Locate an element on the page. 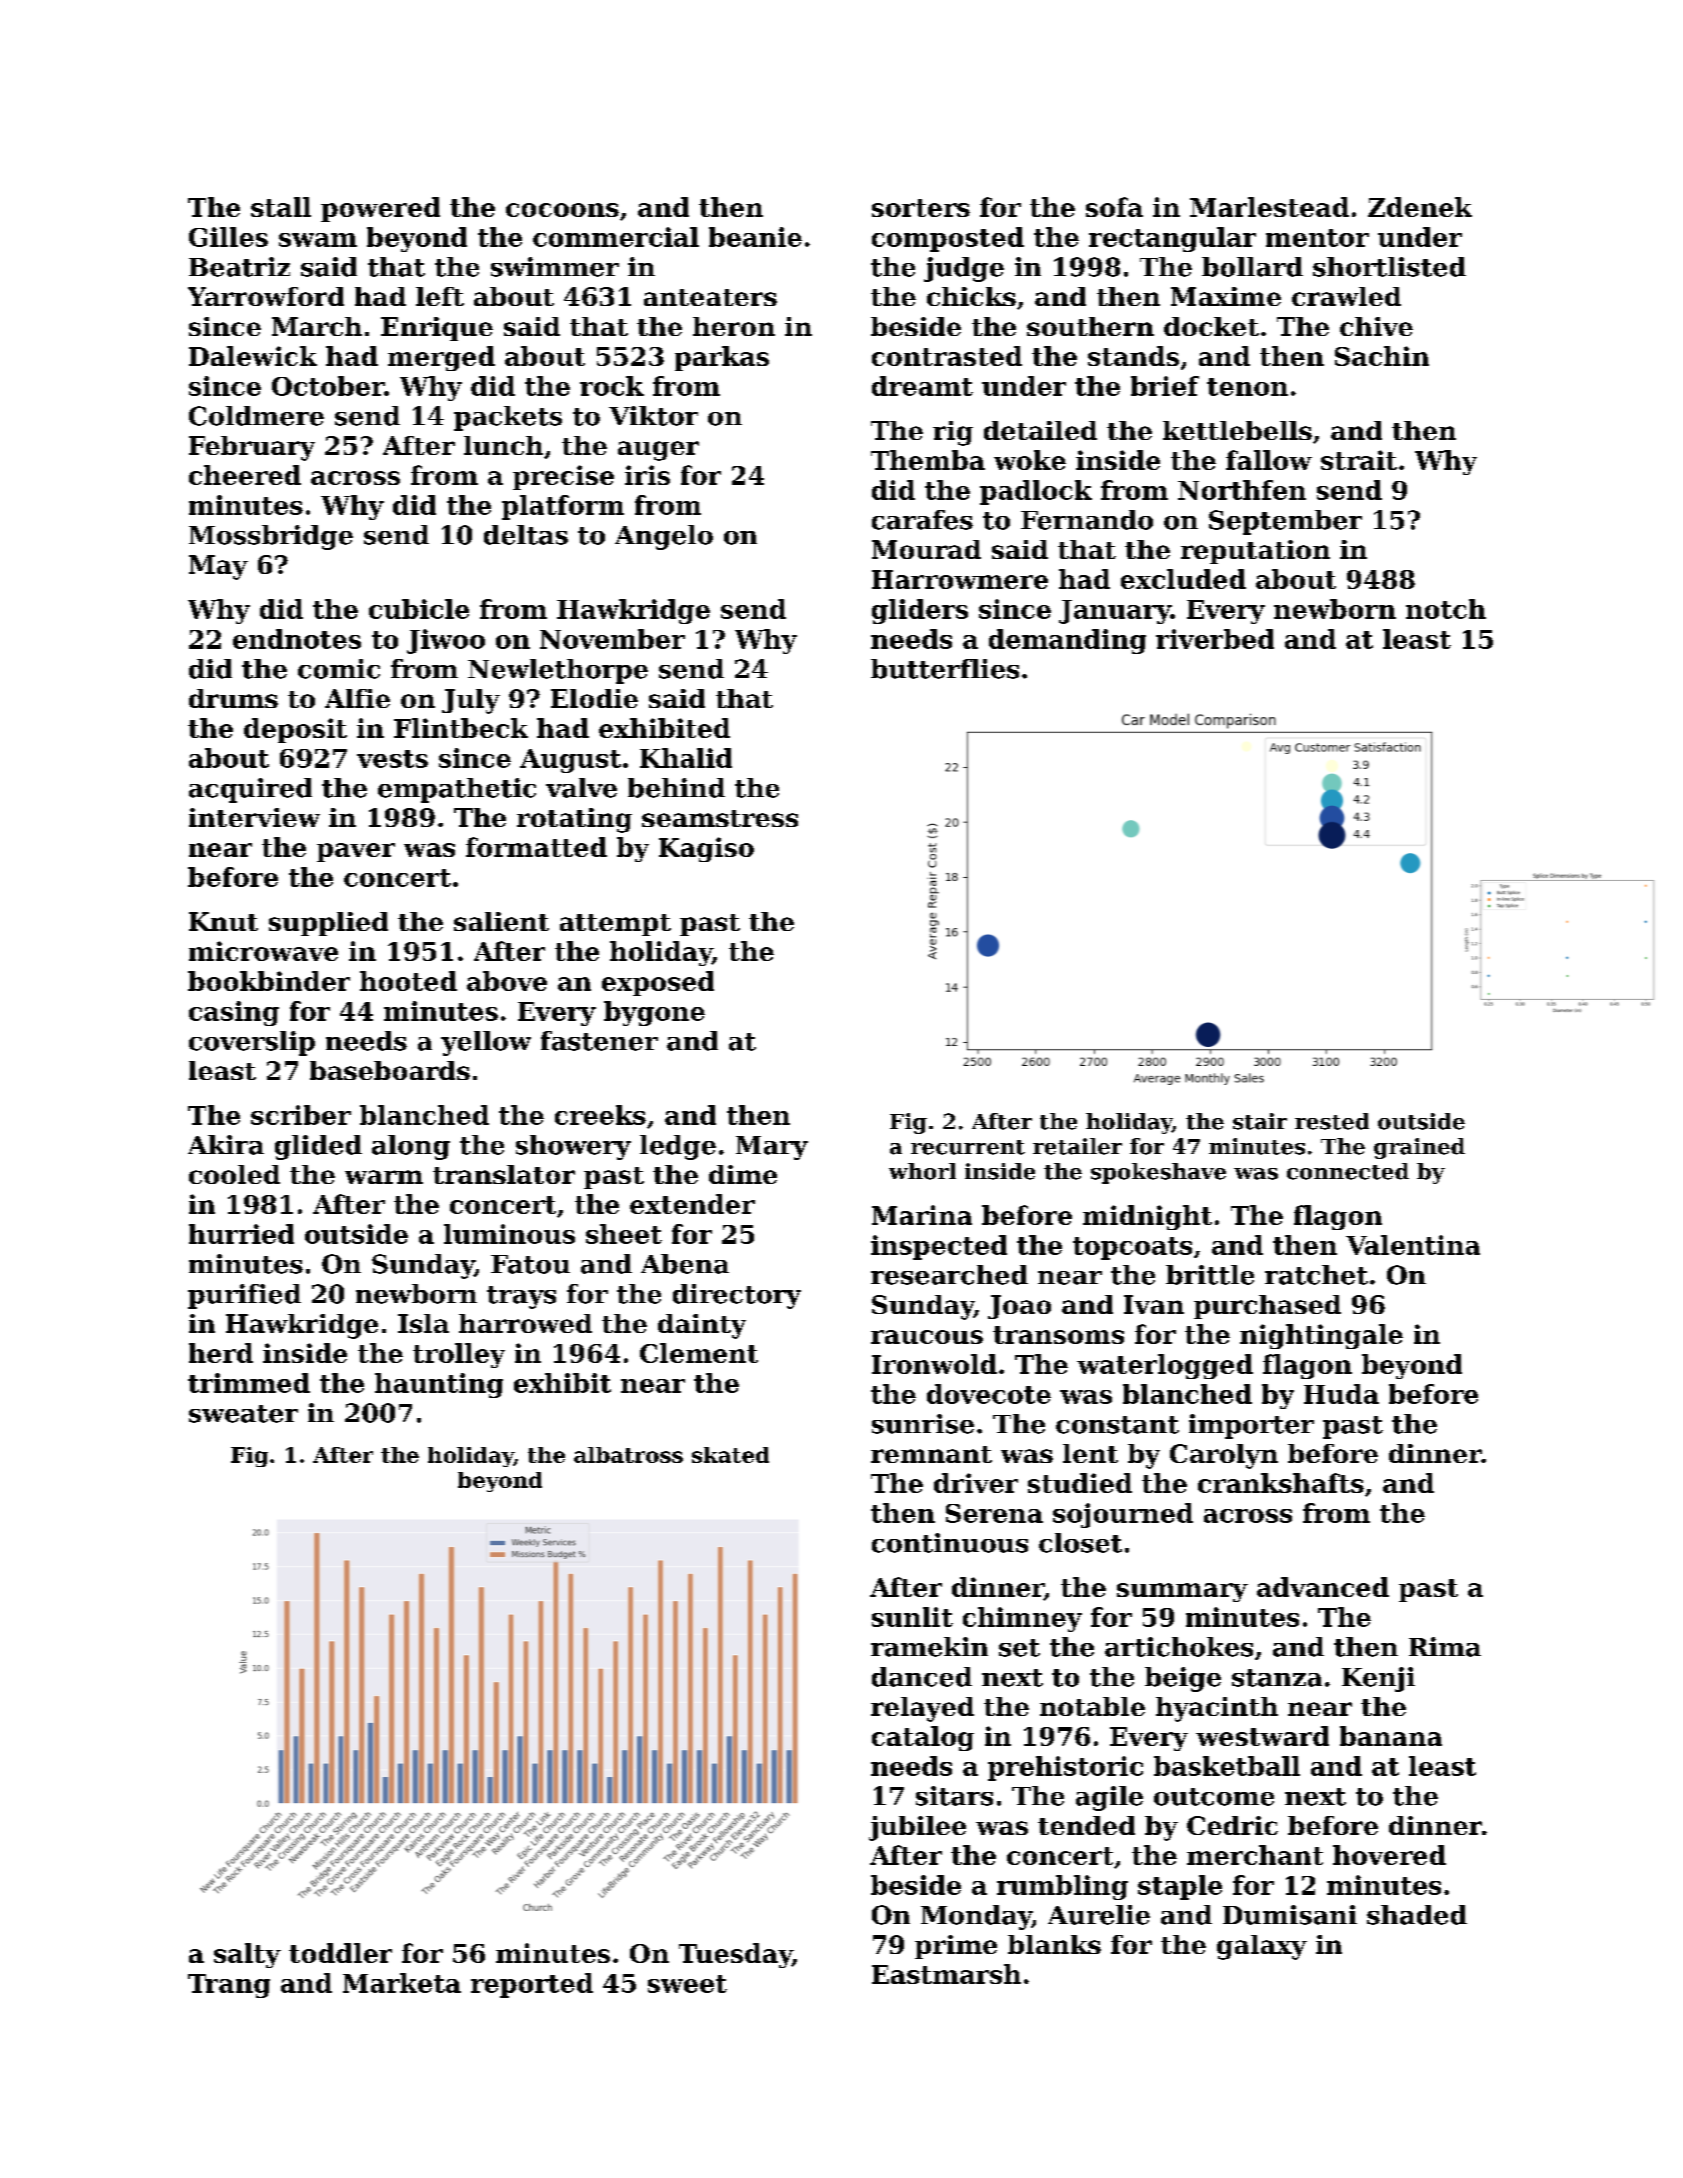 The height and width of the image is (2178, 1683). sunlit is located at coordinates (912, 1617).
